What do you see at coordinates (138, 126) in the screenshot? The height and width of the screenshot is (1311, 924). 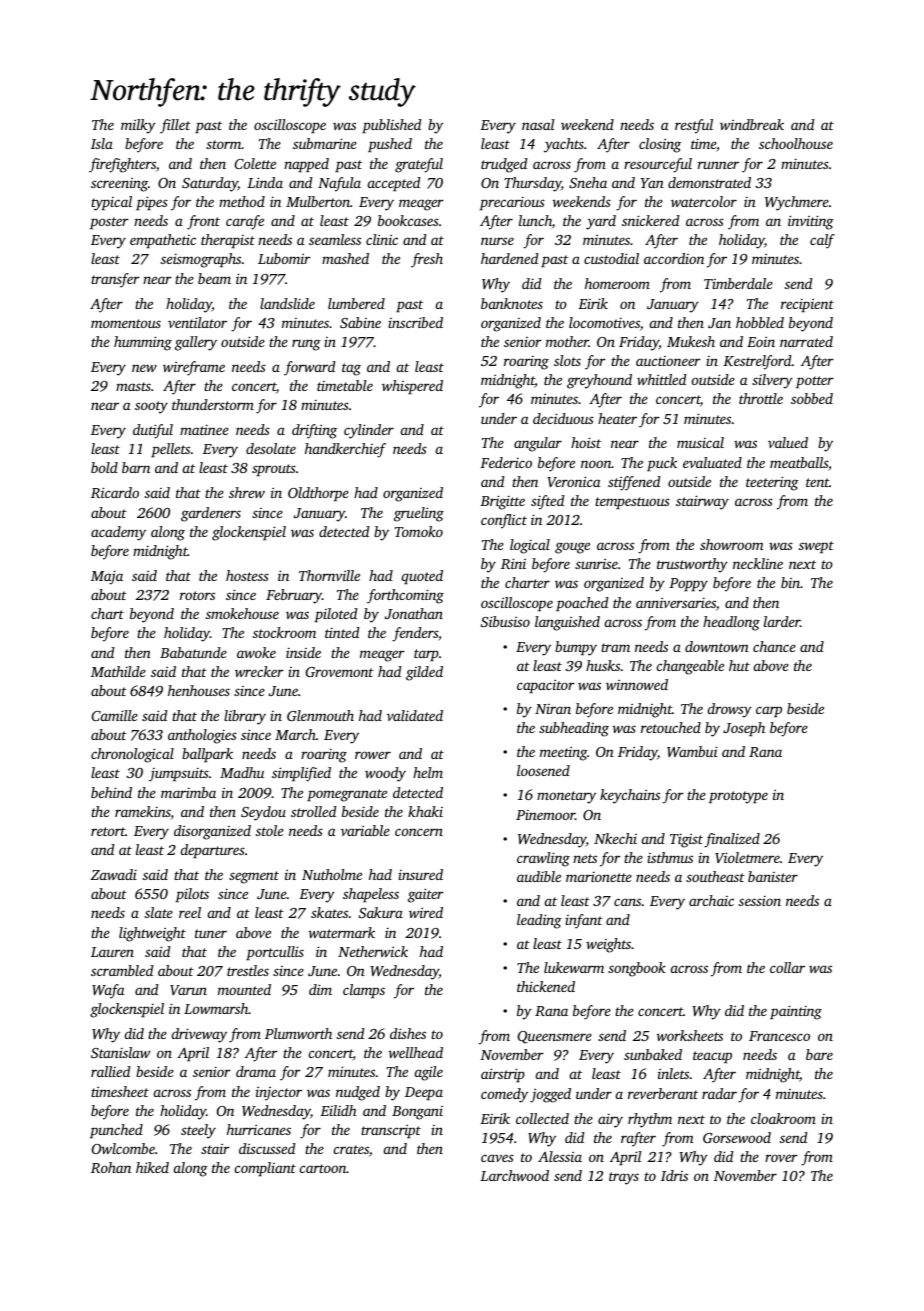 I see `milky` at bounding box center [138, 126].
